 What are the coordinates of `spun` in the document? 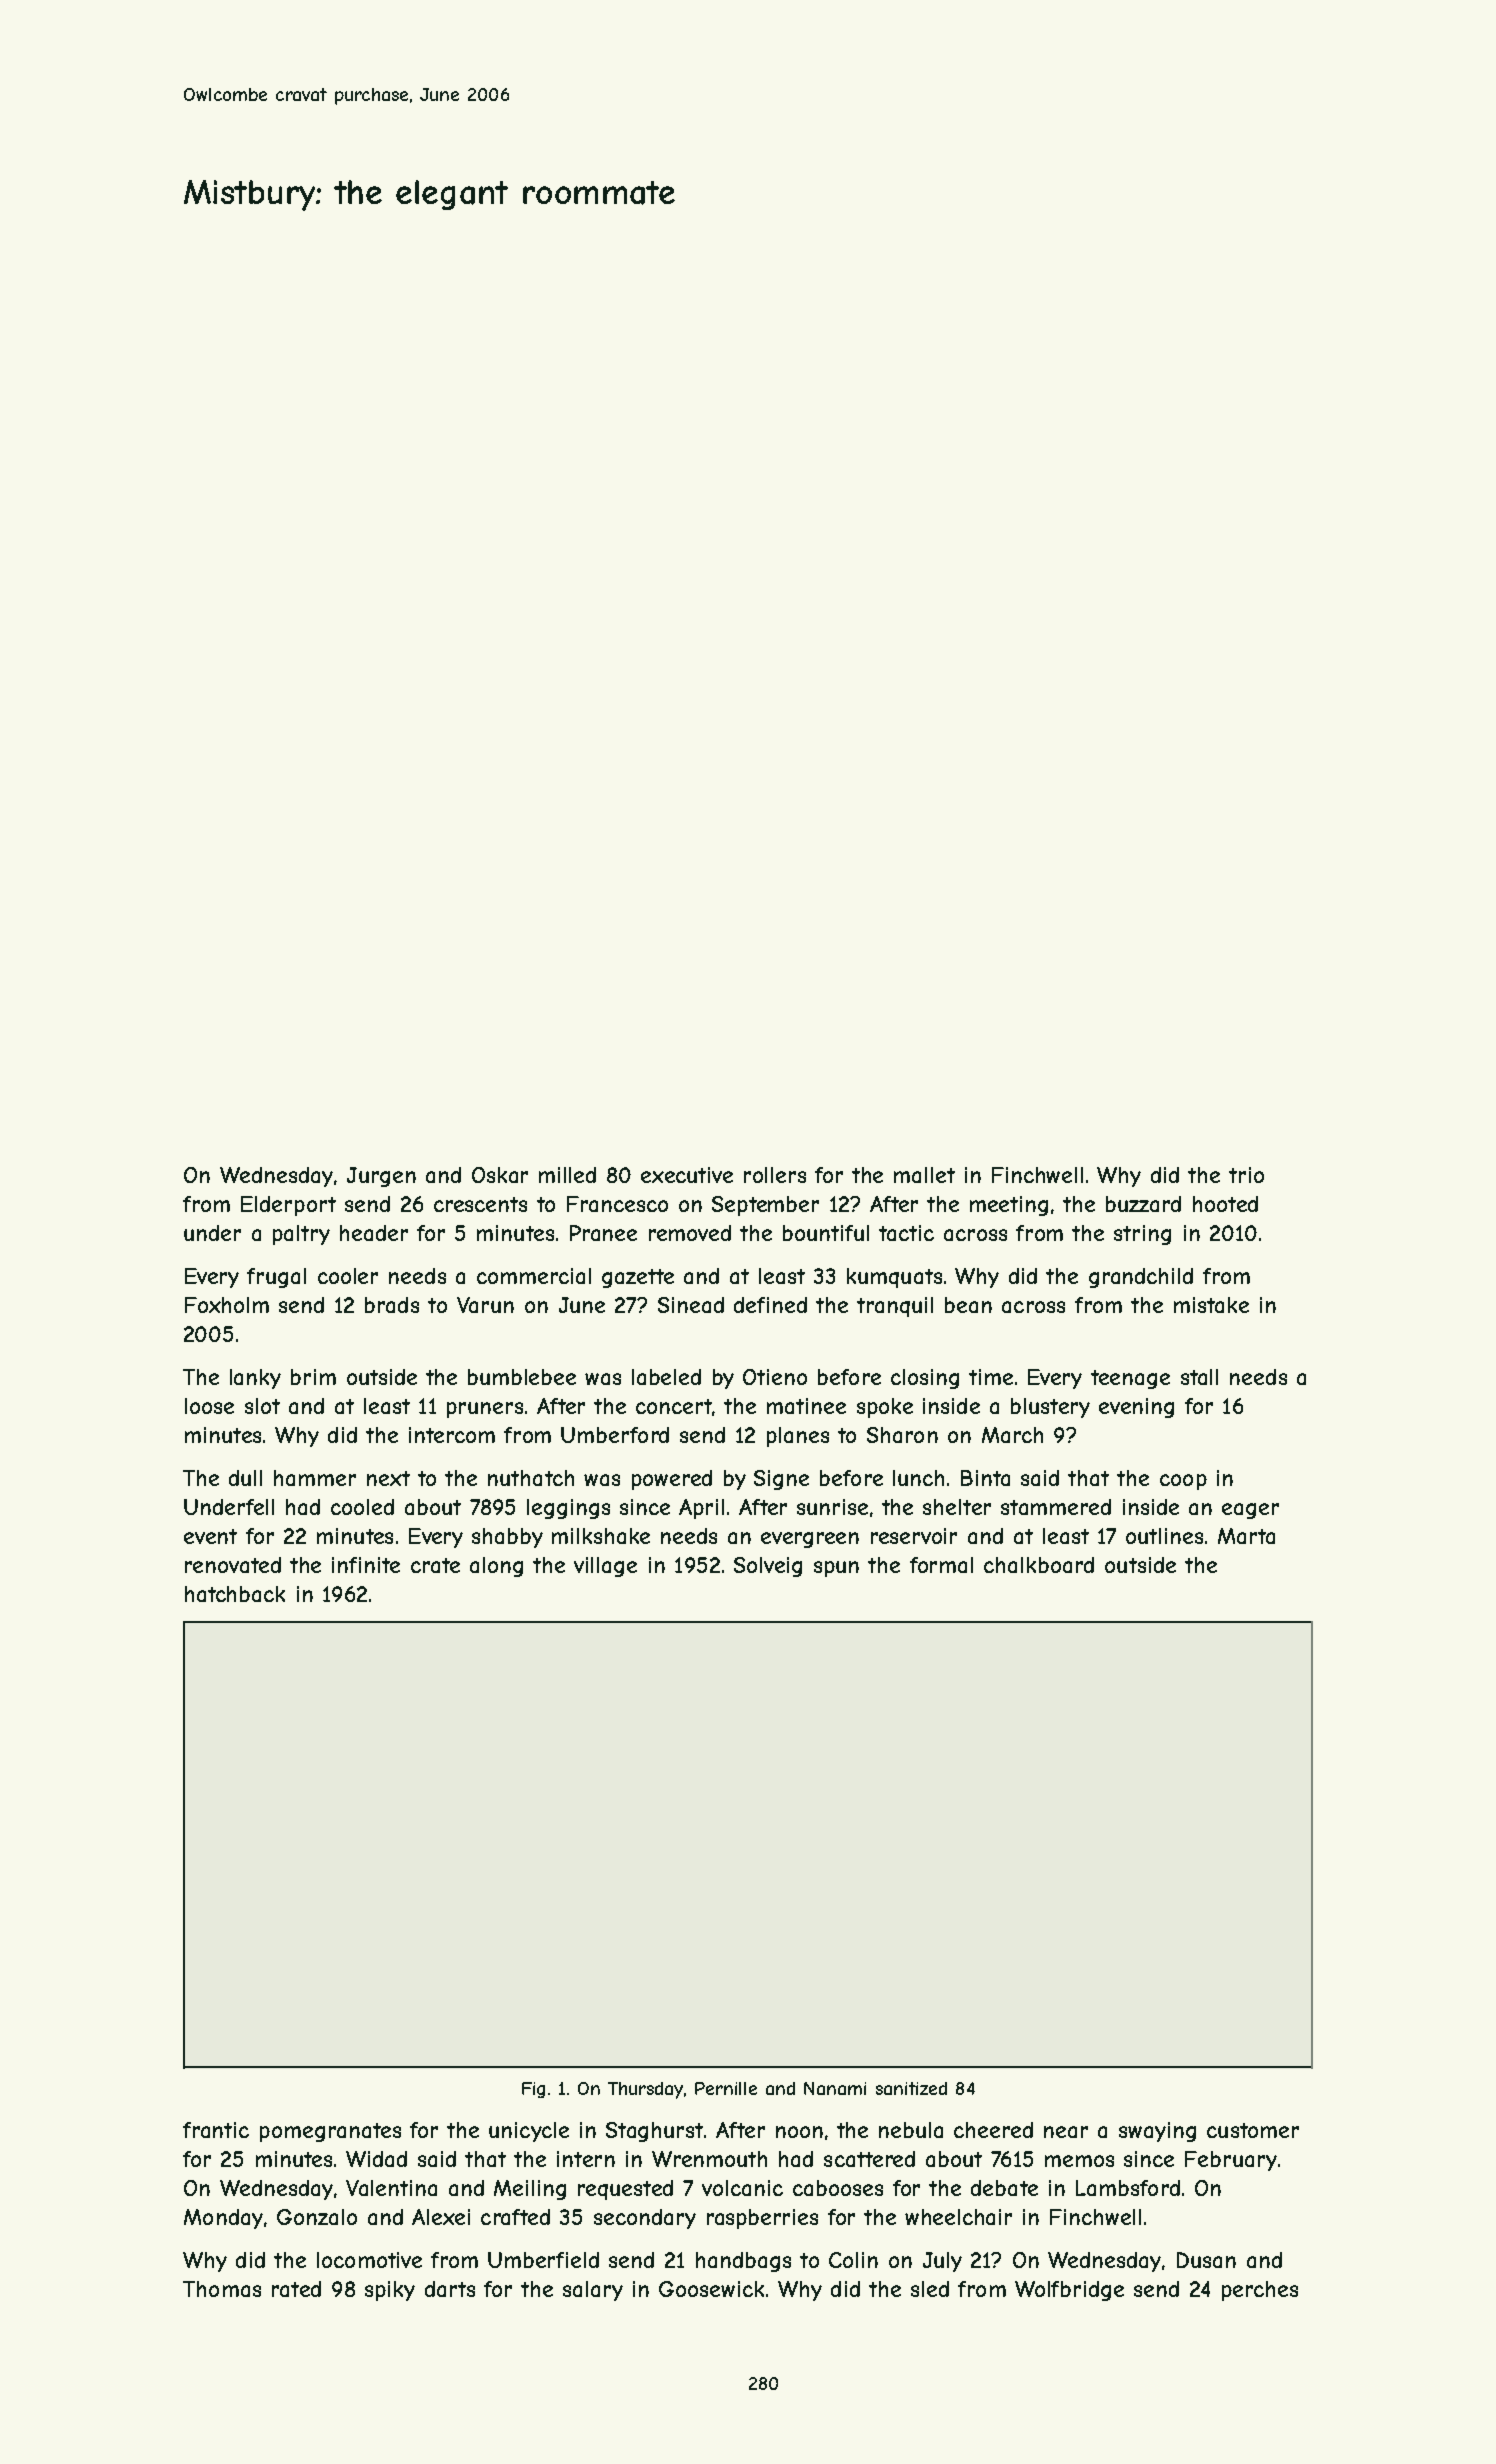 It's located at (836, 1569).
